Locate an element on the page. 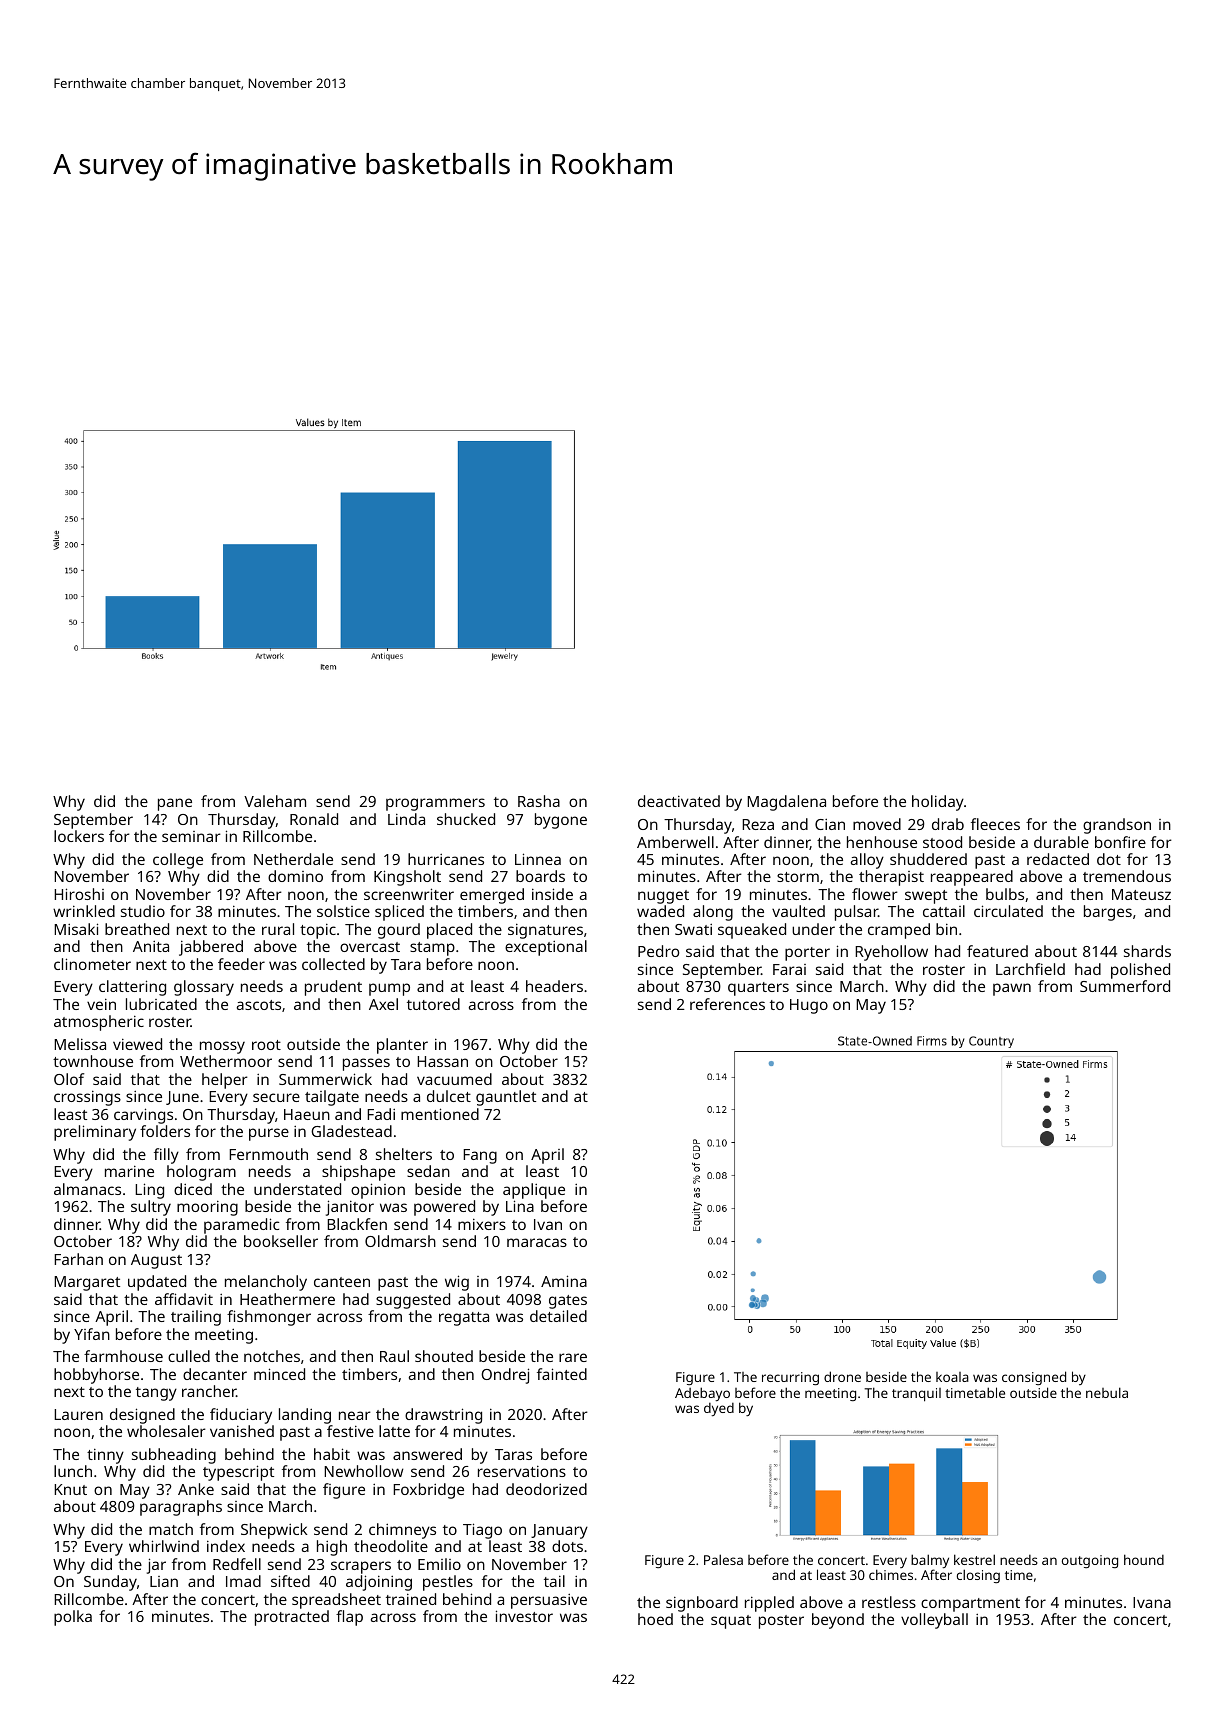 This document has width=1225, height=1733. grandson is located at coordinates (1117, 826).
